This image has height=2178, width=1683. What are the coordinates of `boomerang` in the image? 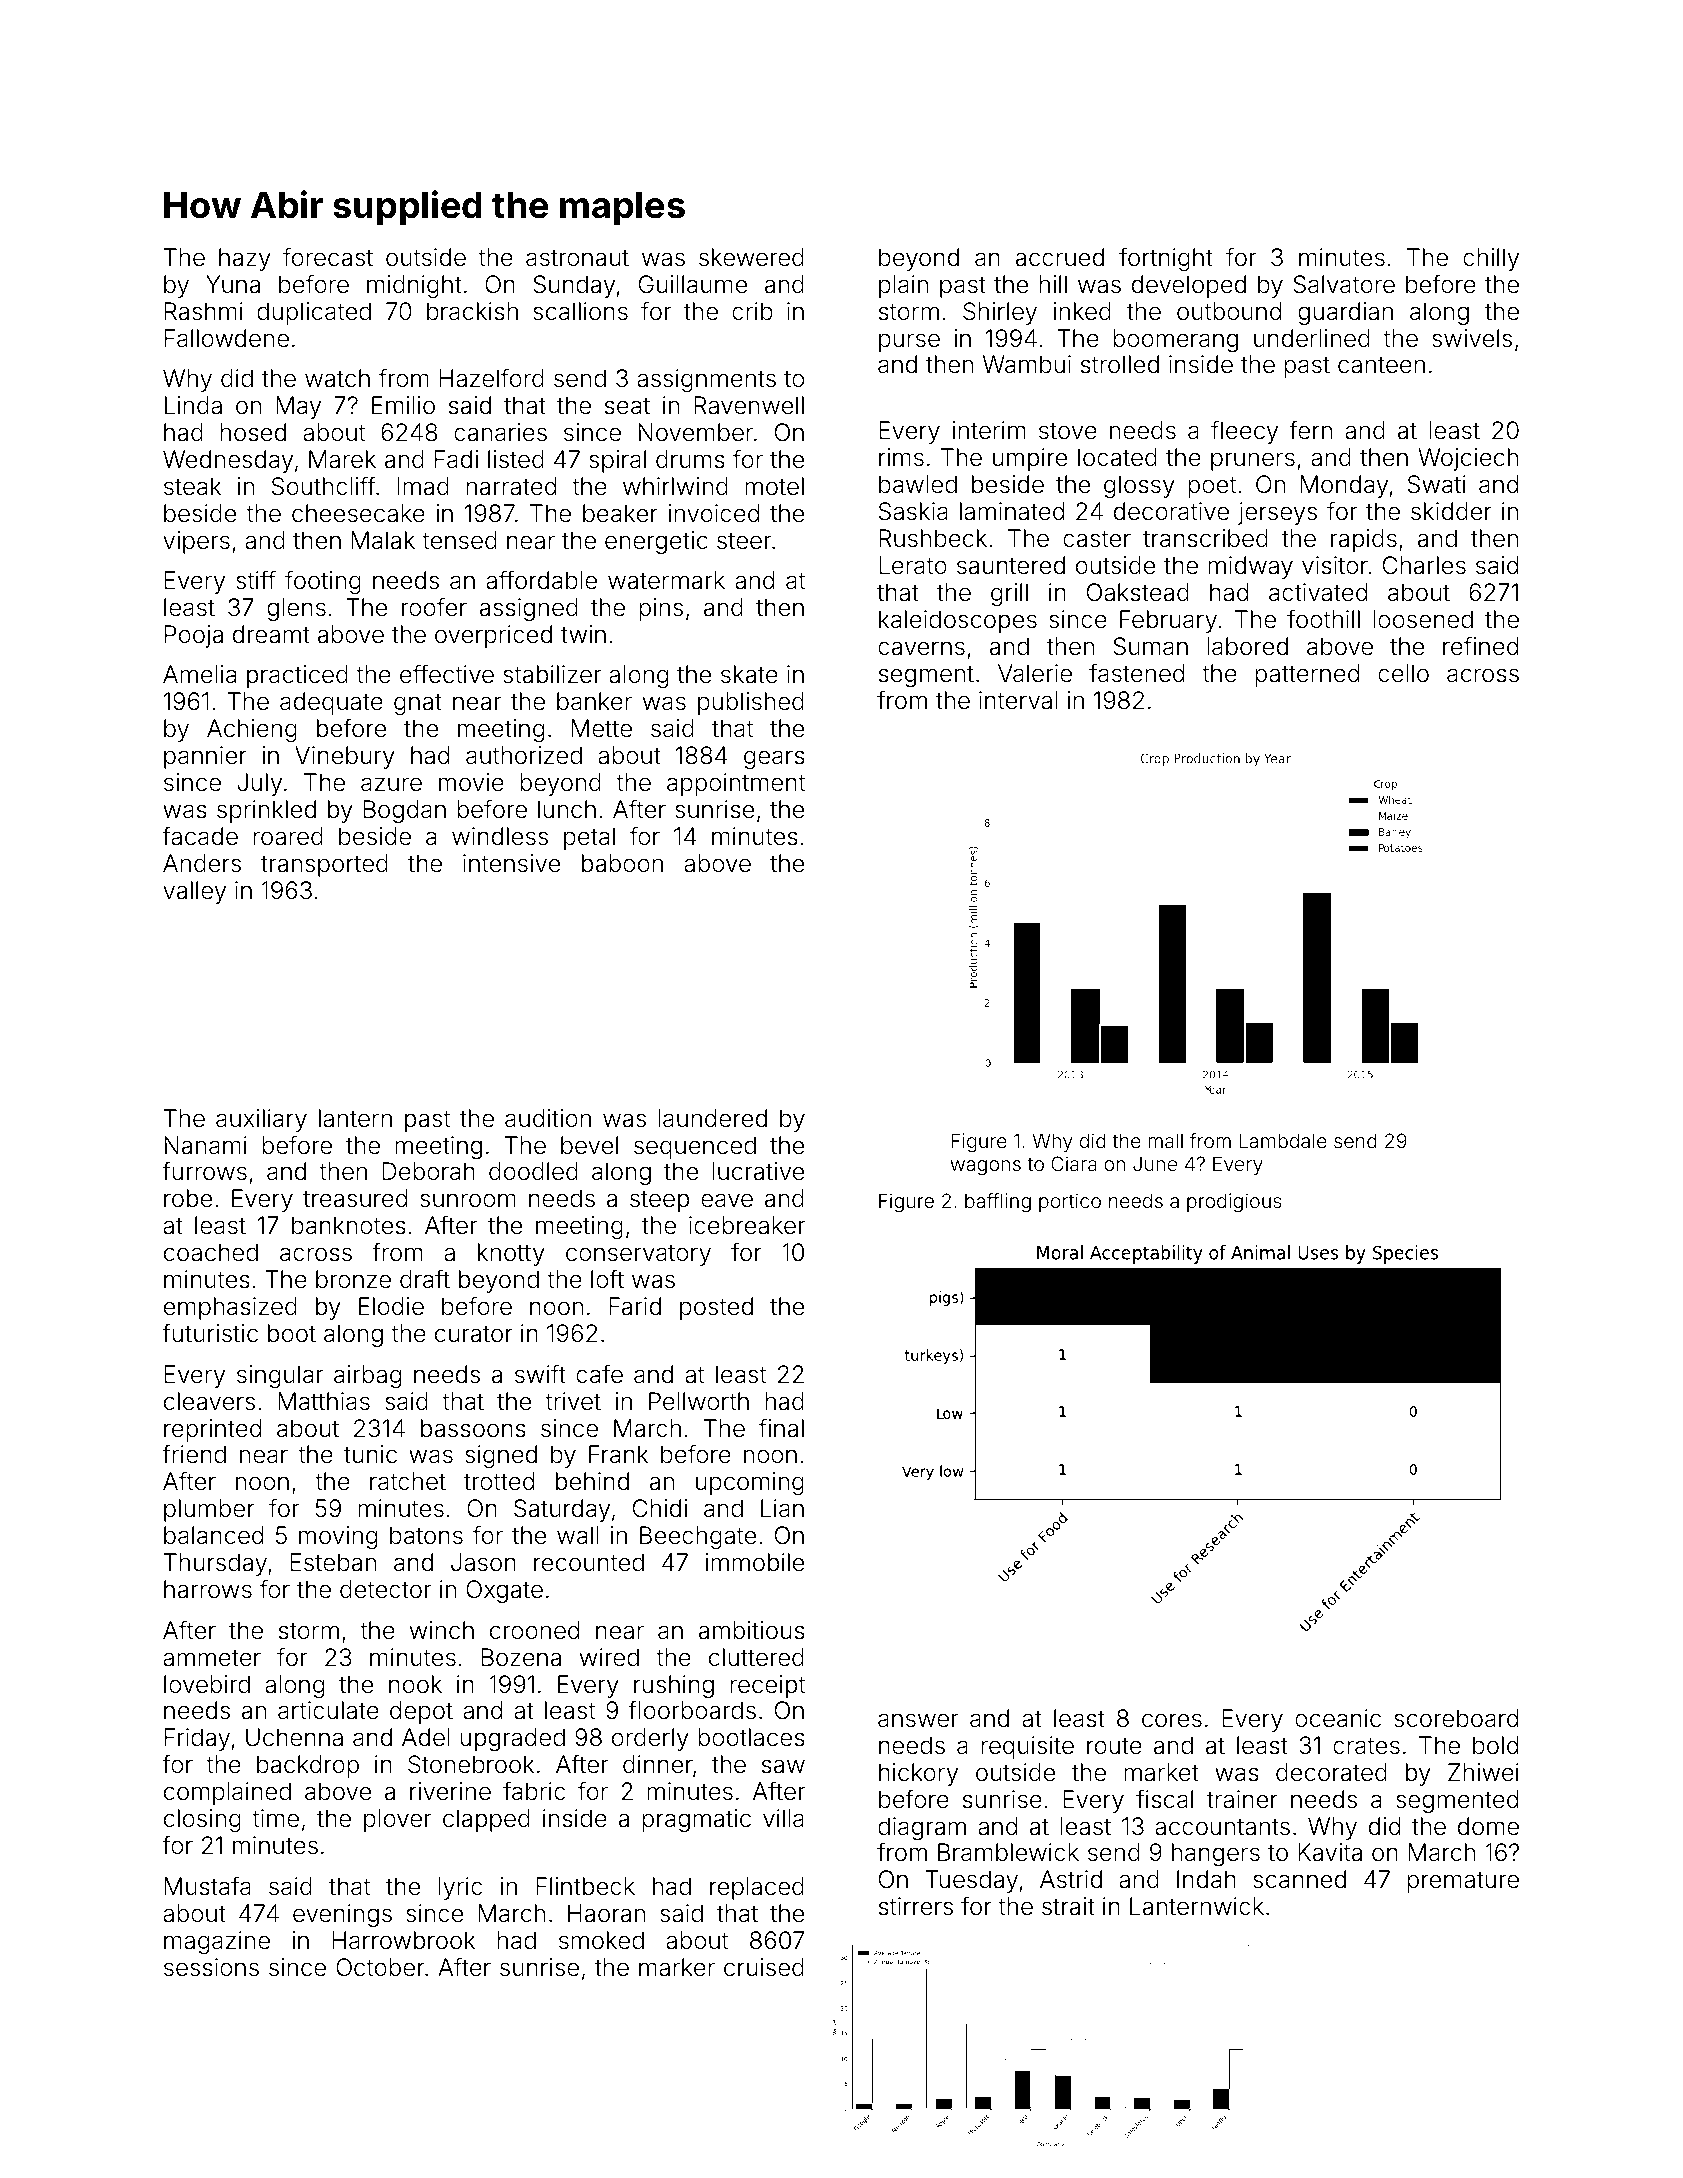 It's located at (1175, 340).
